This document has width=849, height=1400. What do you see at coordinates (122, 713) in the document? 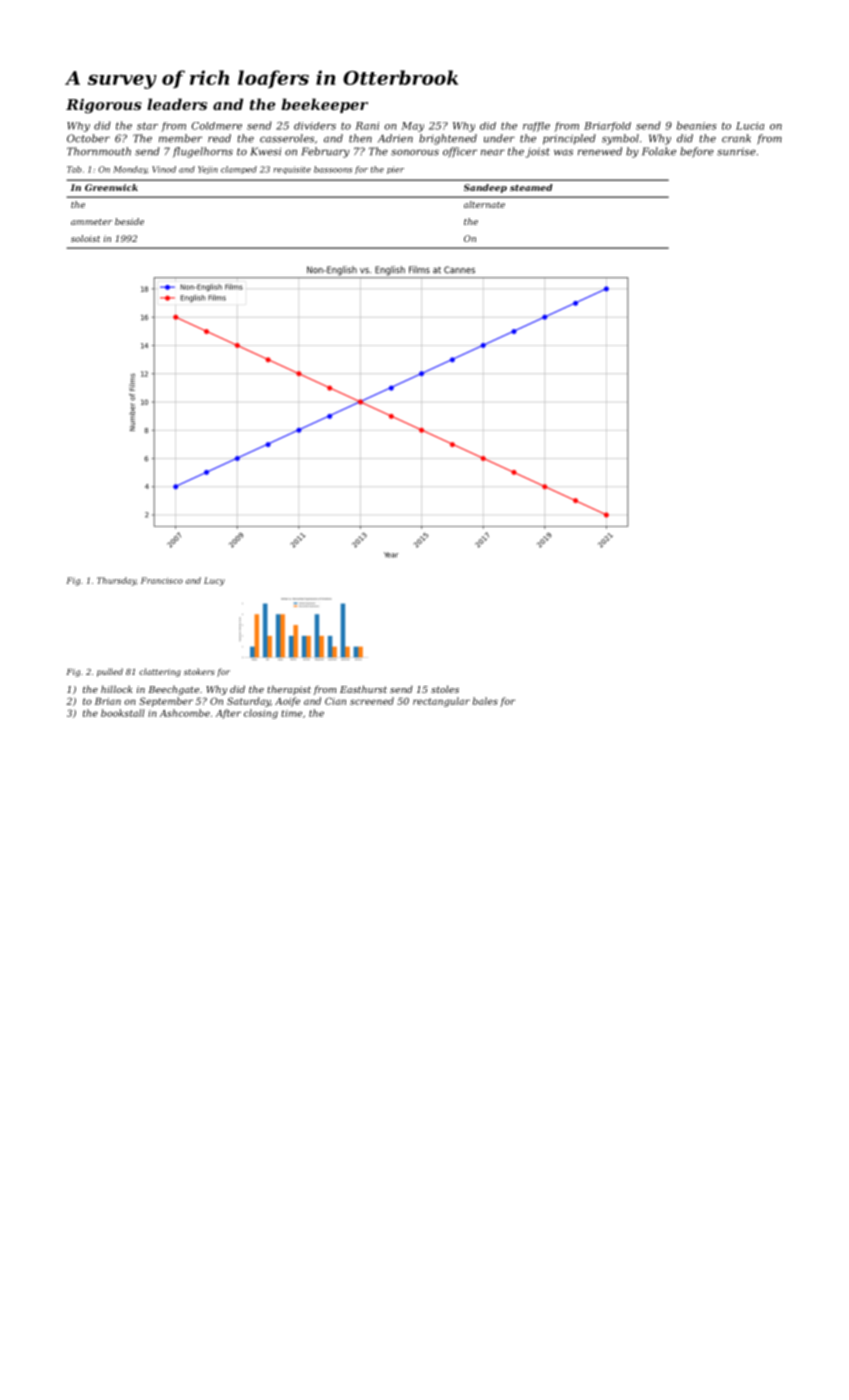
I see `bookstall` at bounding box center [122, 713].
